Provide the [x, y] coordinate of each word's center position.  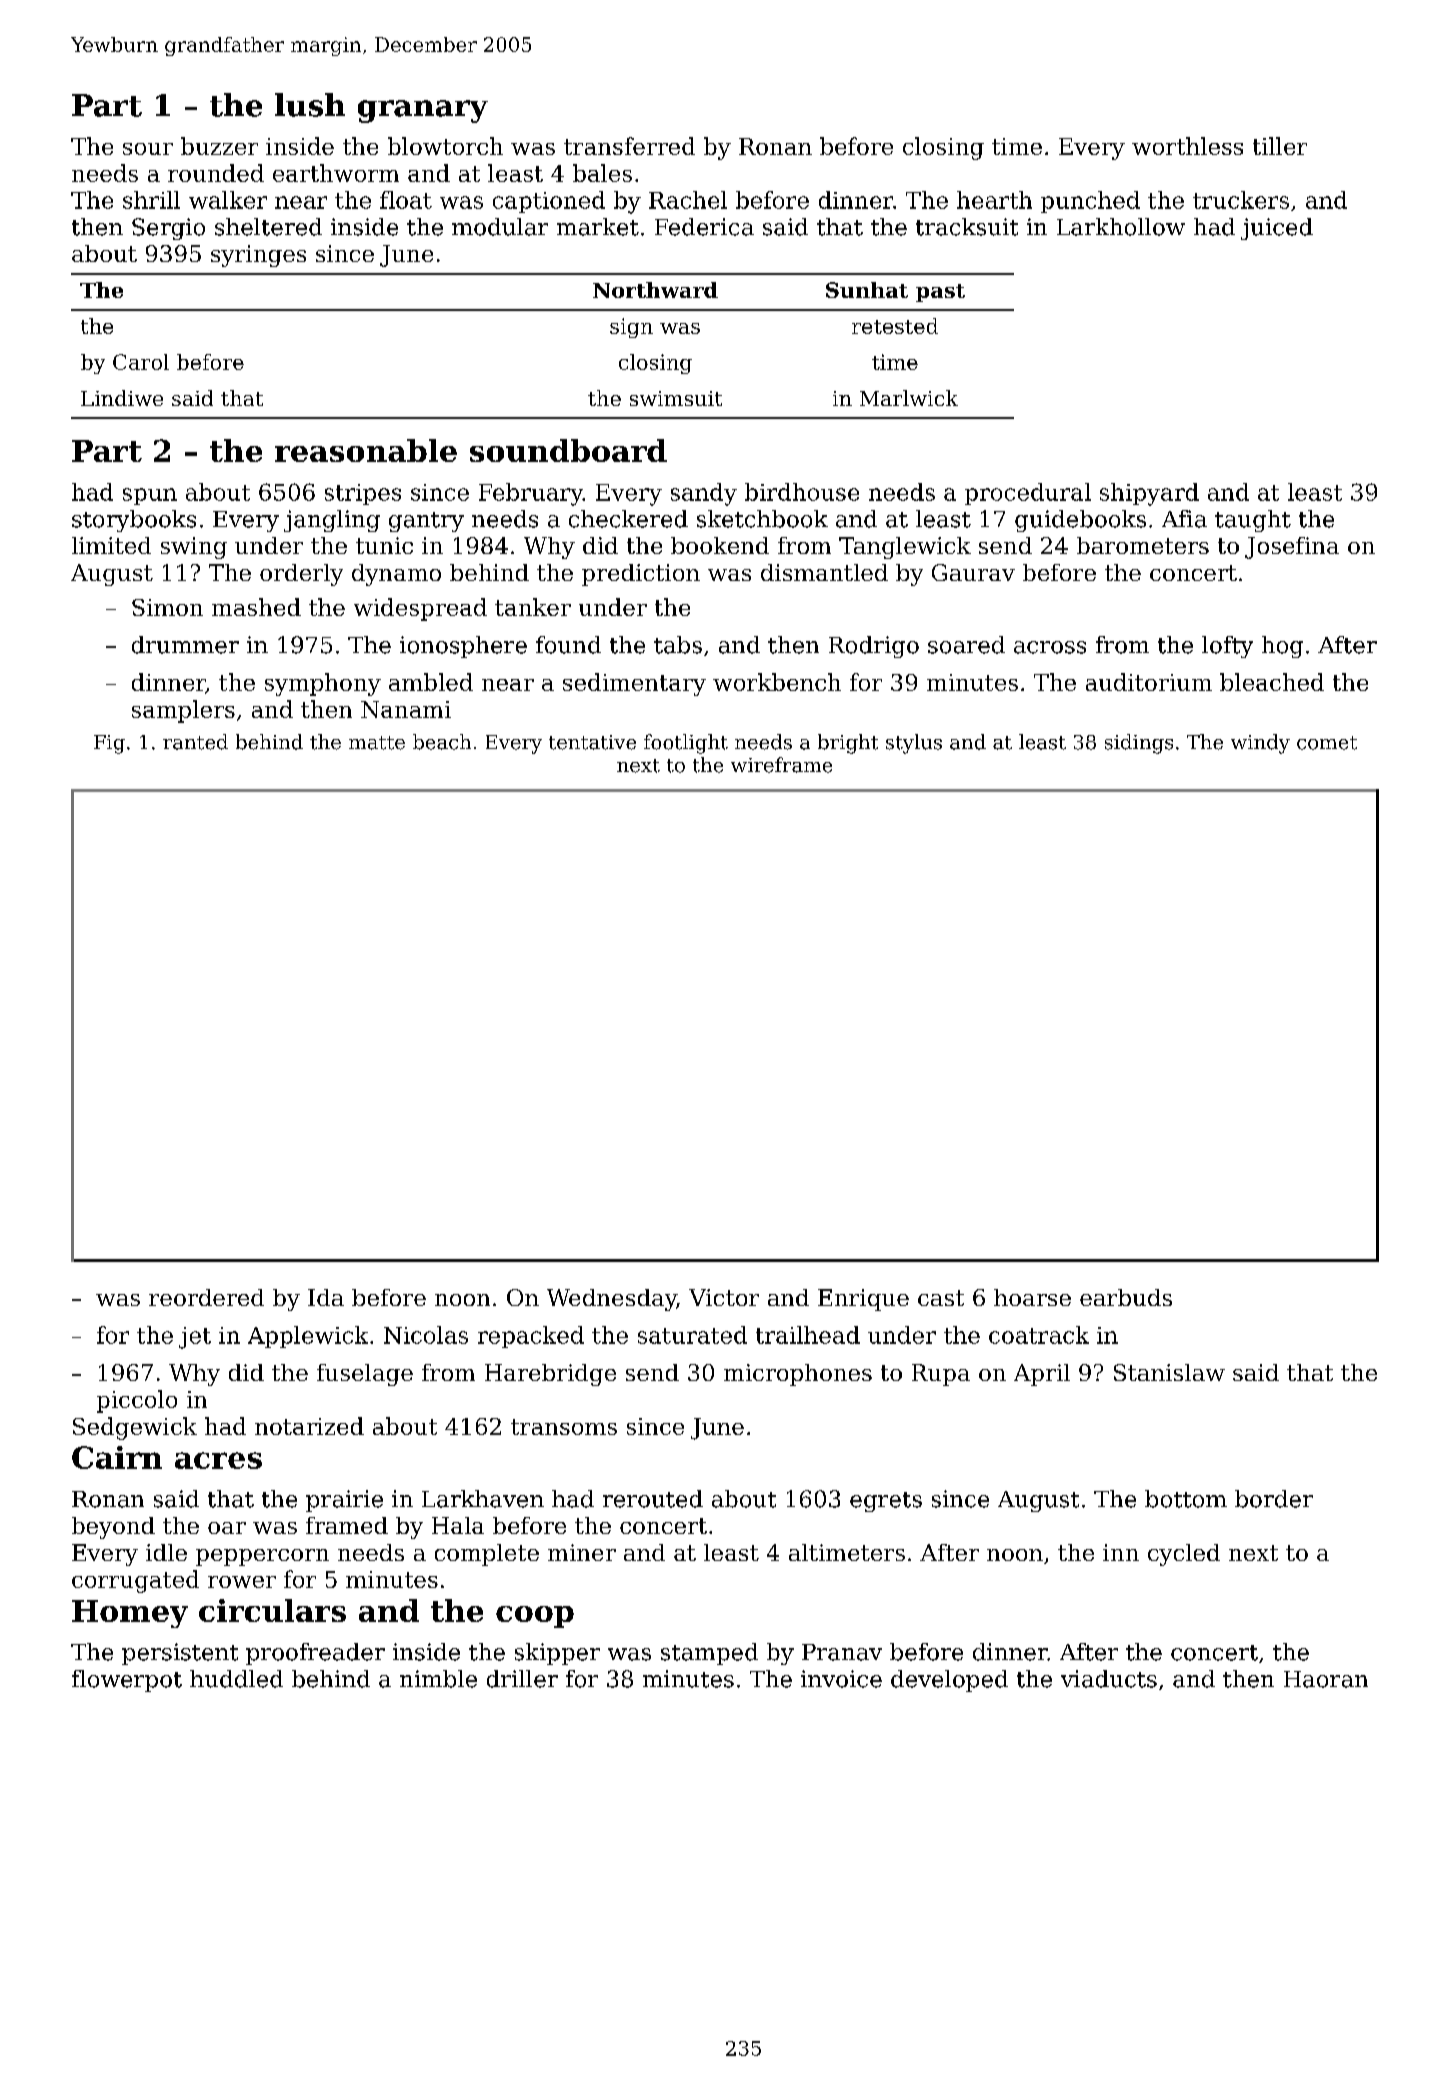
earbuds [1126, 1297]
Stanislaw [1169, 1372]
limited [111, 545]
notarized [309, 1426]
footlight [686, 744]
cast [941, 1298]
